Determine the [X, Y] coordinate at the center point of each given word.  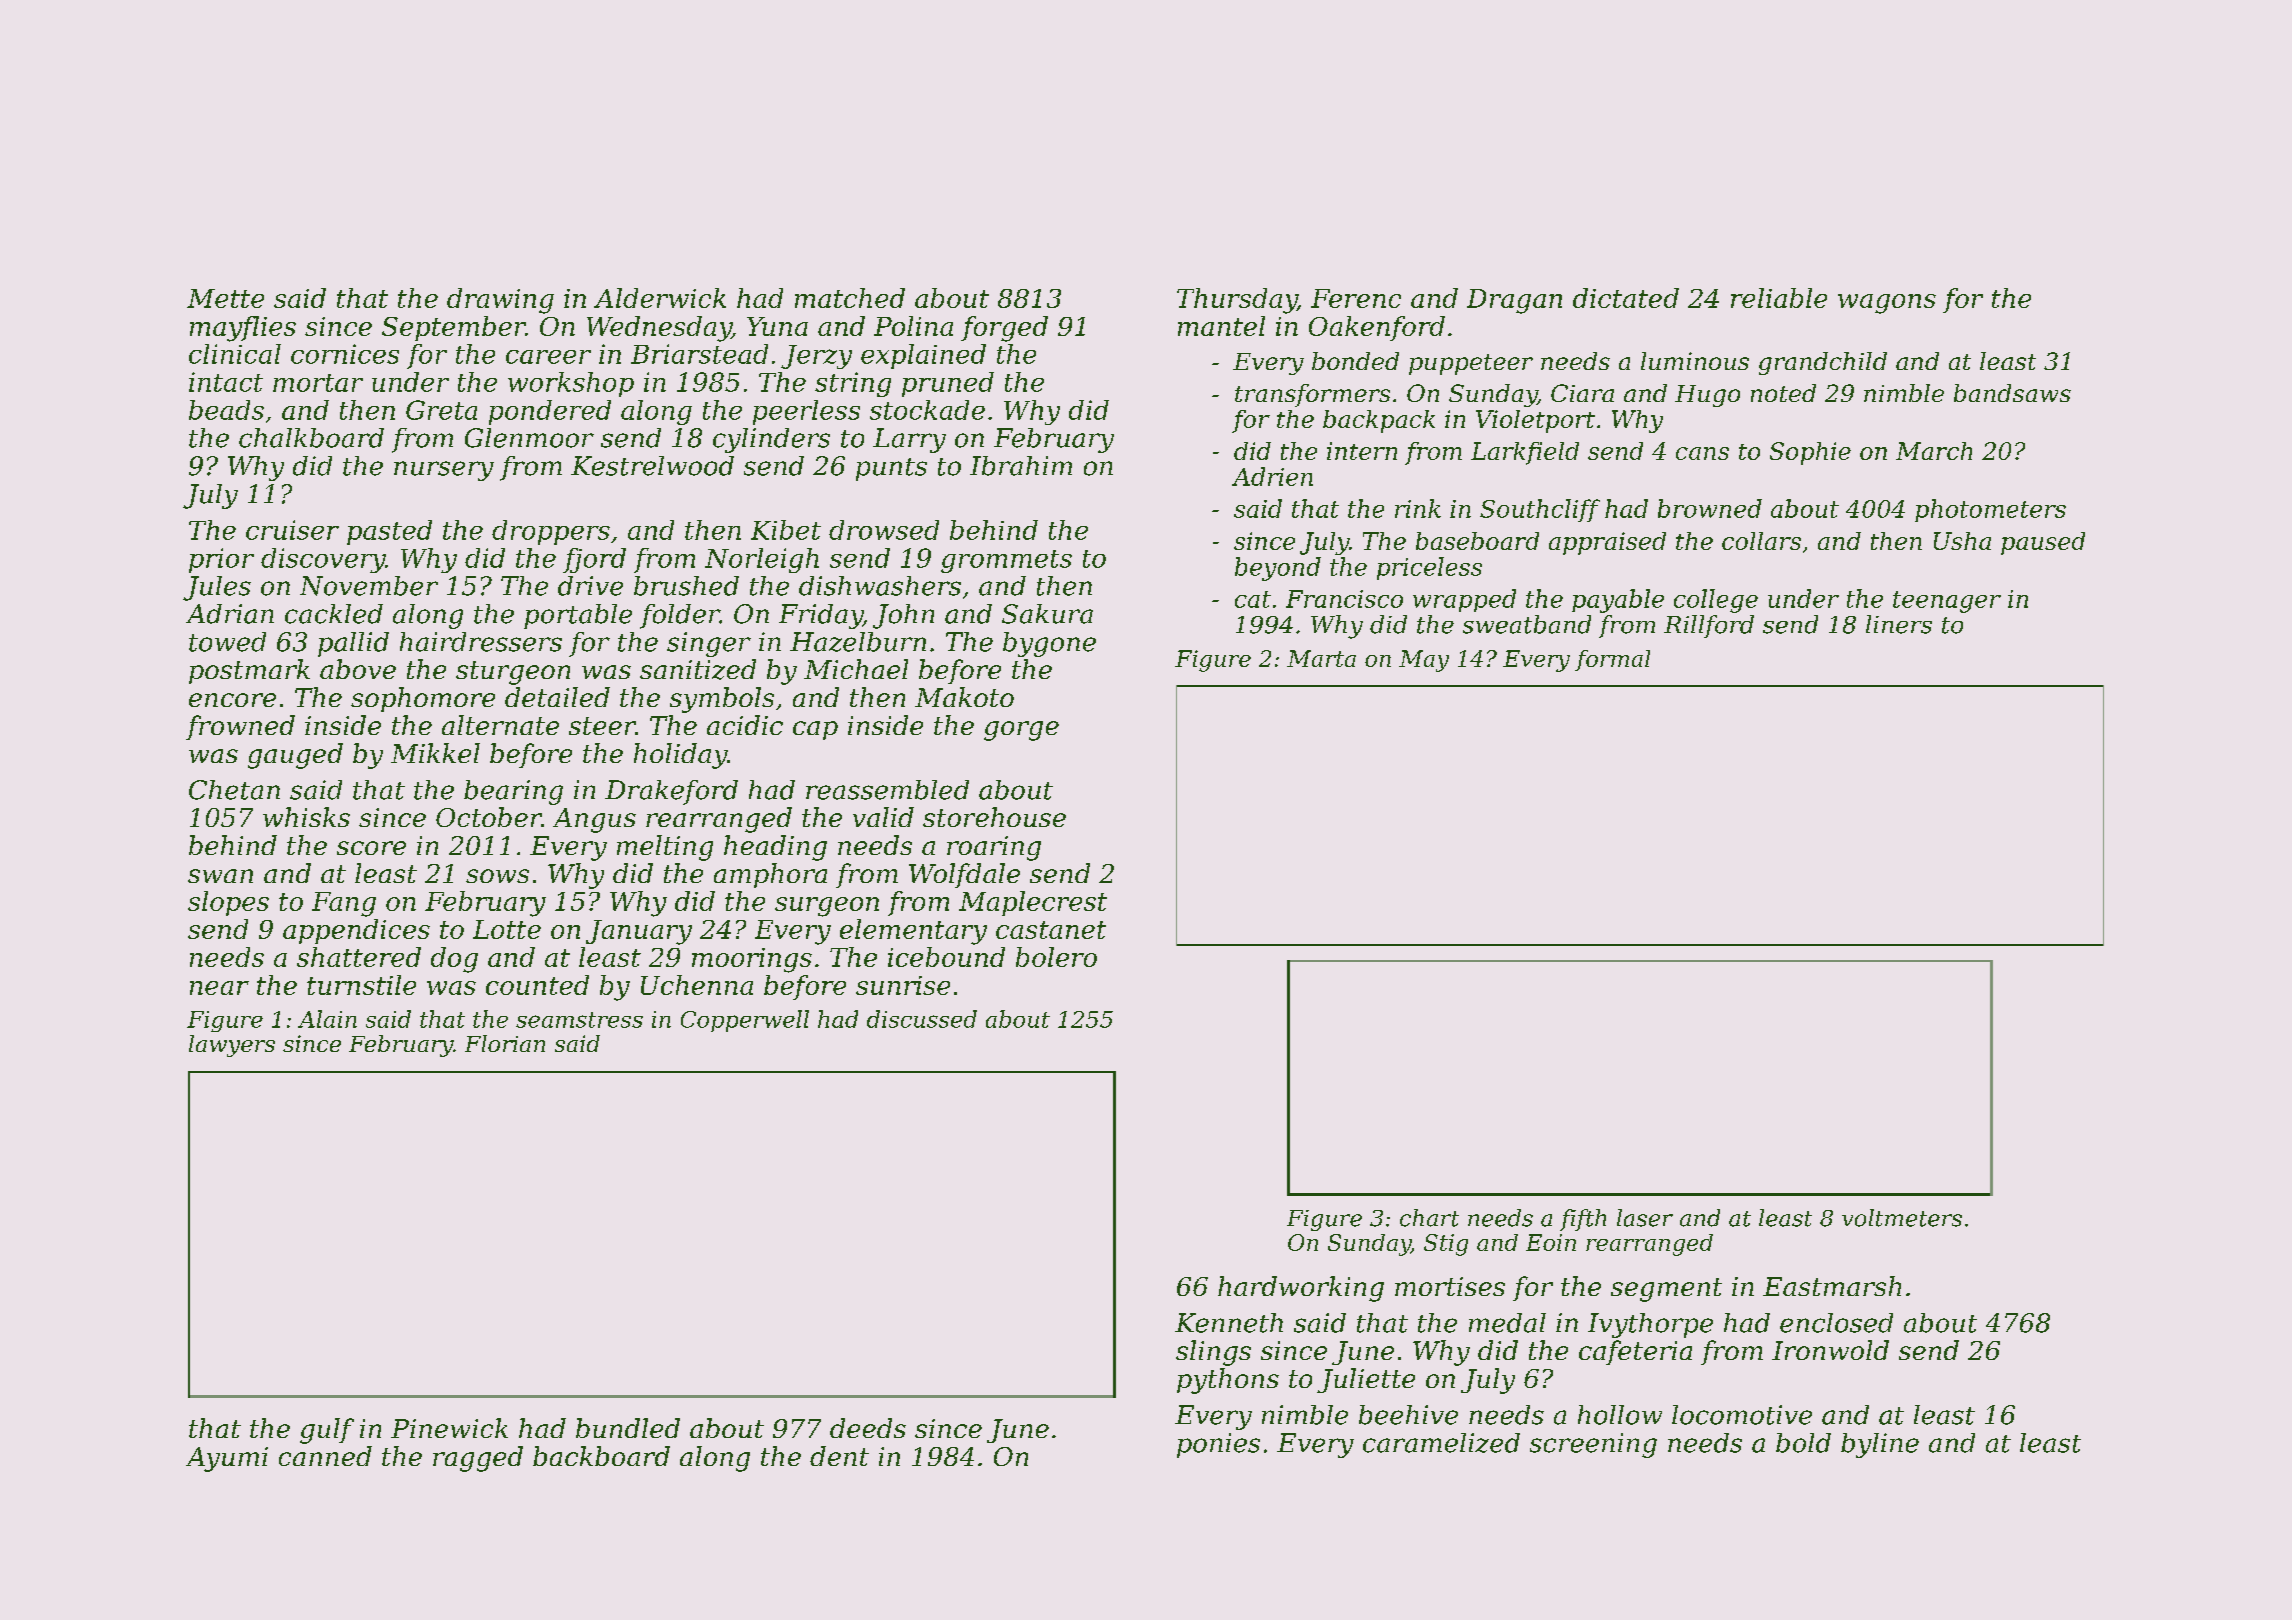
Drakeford [671, 792]
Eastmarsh [1832, 1286]
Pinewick [449, 1428]
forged [1004, 329]
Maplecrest [1033, 903]
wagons [1887, 304]
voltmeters [1902, 1218]
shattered [359, 957]
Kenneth [1229, 1323]
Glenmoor [529, 438]
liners [1899, 624]
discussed [922, 1019]
